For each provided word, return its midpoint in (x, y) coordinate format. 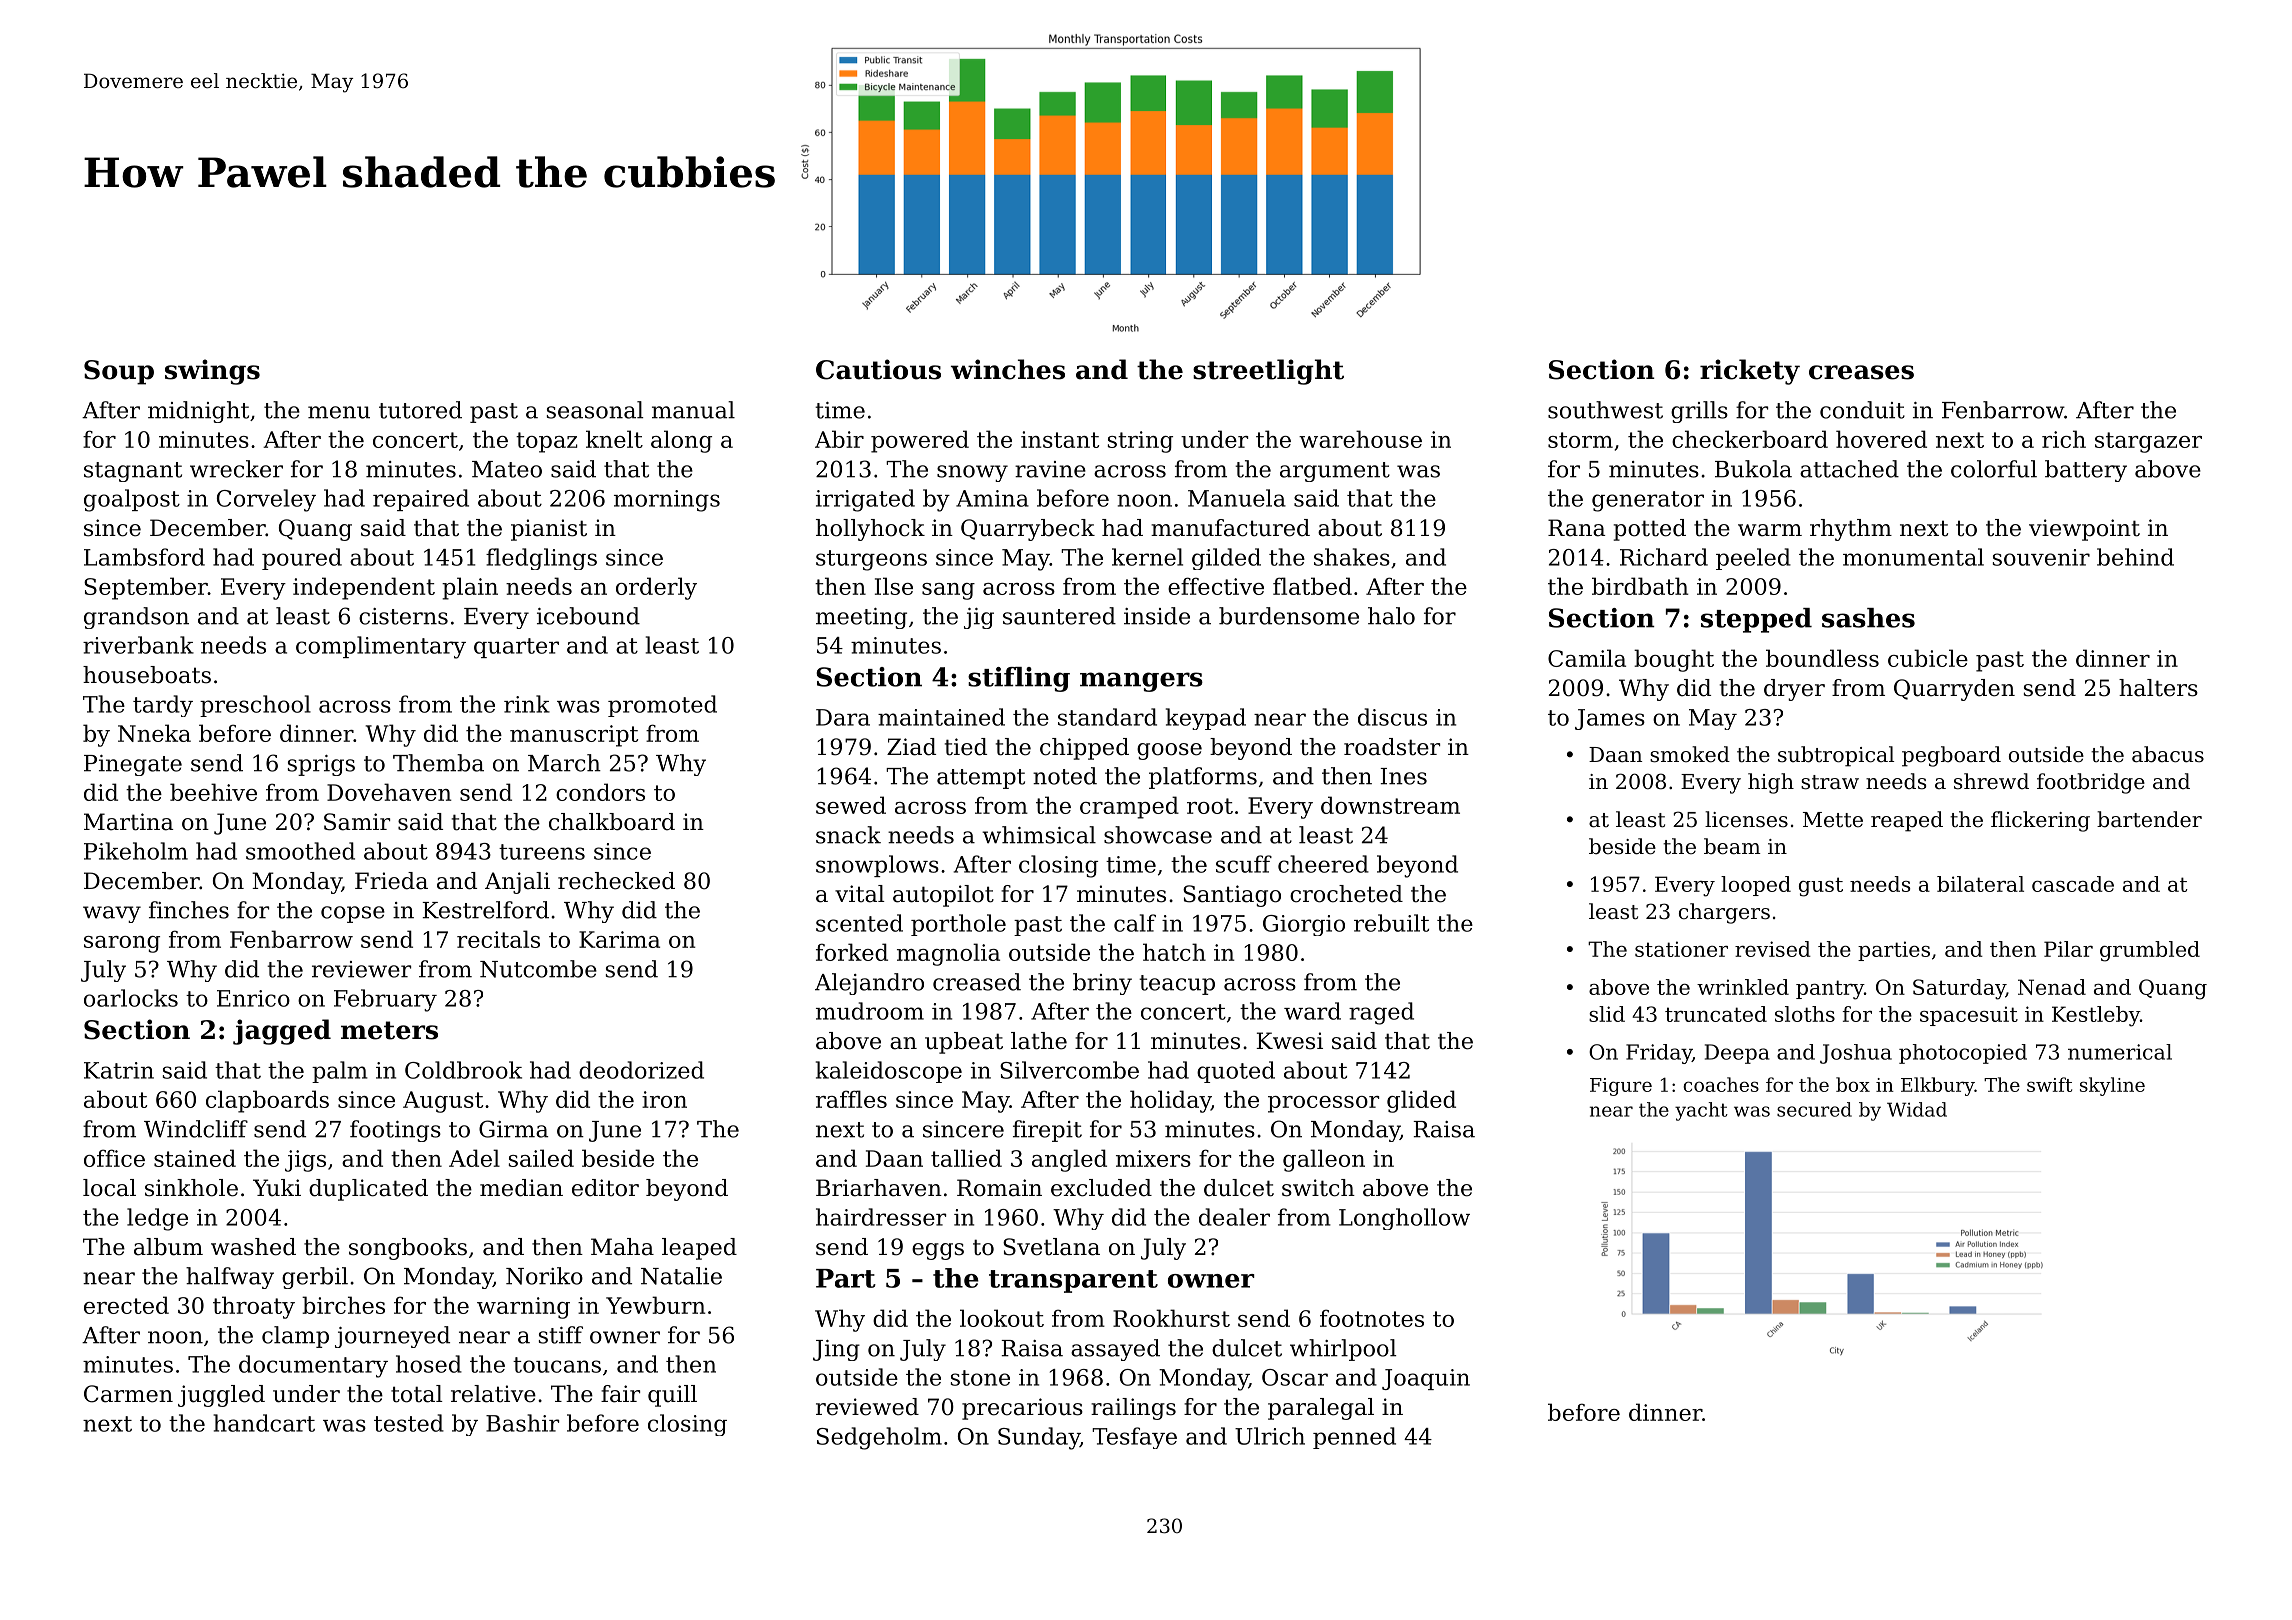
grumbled (2150, 951)
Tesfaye (1134, 1438)
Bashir (522, 1423)
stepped (1756, 620)
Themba (438, 763)
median (521, 1188)
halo (1391, 616)
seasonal (595, 410)
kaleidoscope (889, 1072)
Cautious (878, 369)
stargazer (2148, 442)
